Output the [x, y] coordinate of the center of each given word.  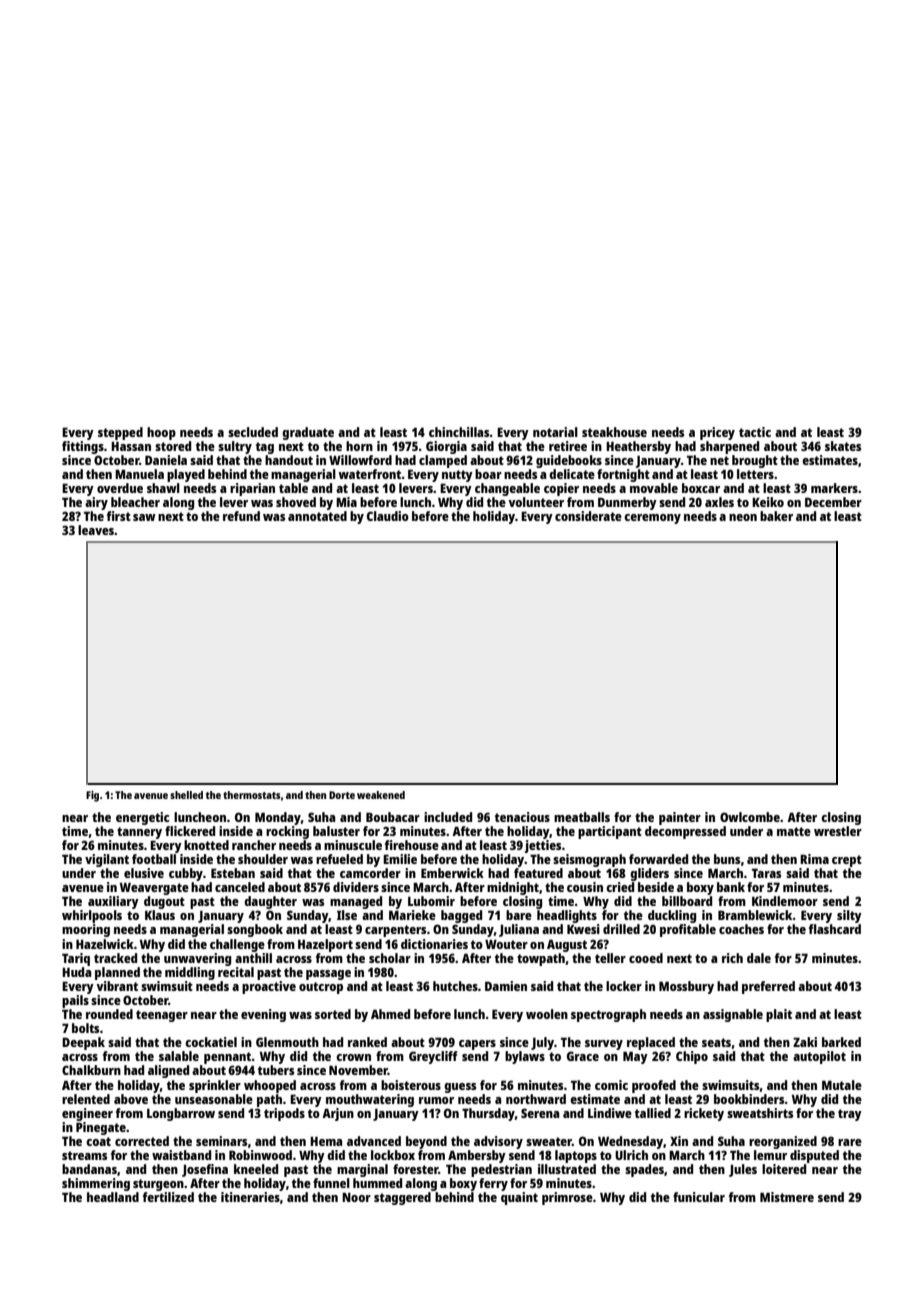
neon [743, 517]
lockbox [393, 1155]
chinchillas [459, 432]
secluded [253, 432]
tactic [755, 432]
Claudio [388, 516]
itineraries [250, 1197]
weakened [381, 795]
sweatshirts [760, 1113]
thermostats [252, 795]
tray [850, 1115]
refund [241, 516]
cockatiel [211, 1042]
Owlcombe [750, 817]
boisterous [411, 1085]
